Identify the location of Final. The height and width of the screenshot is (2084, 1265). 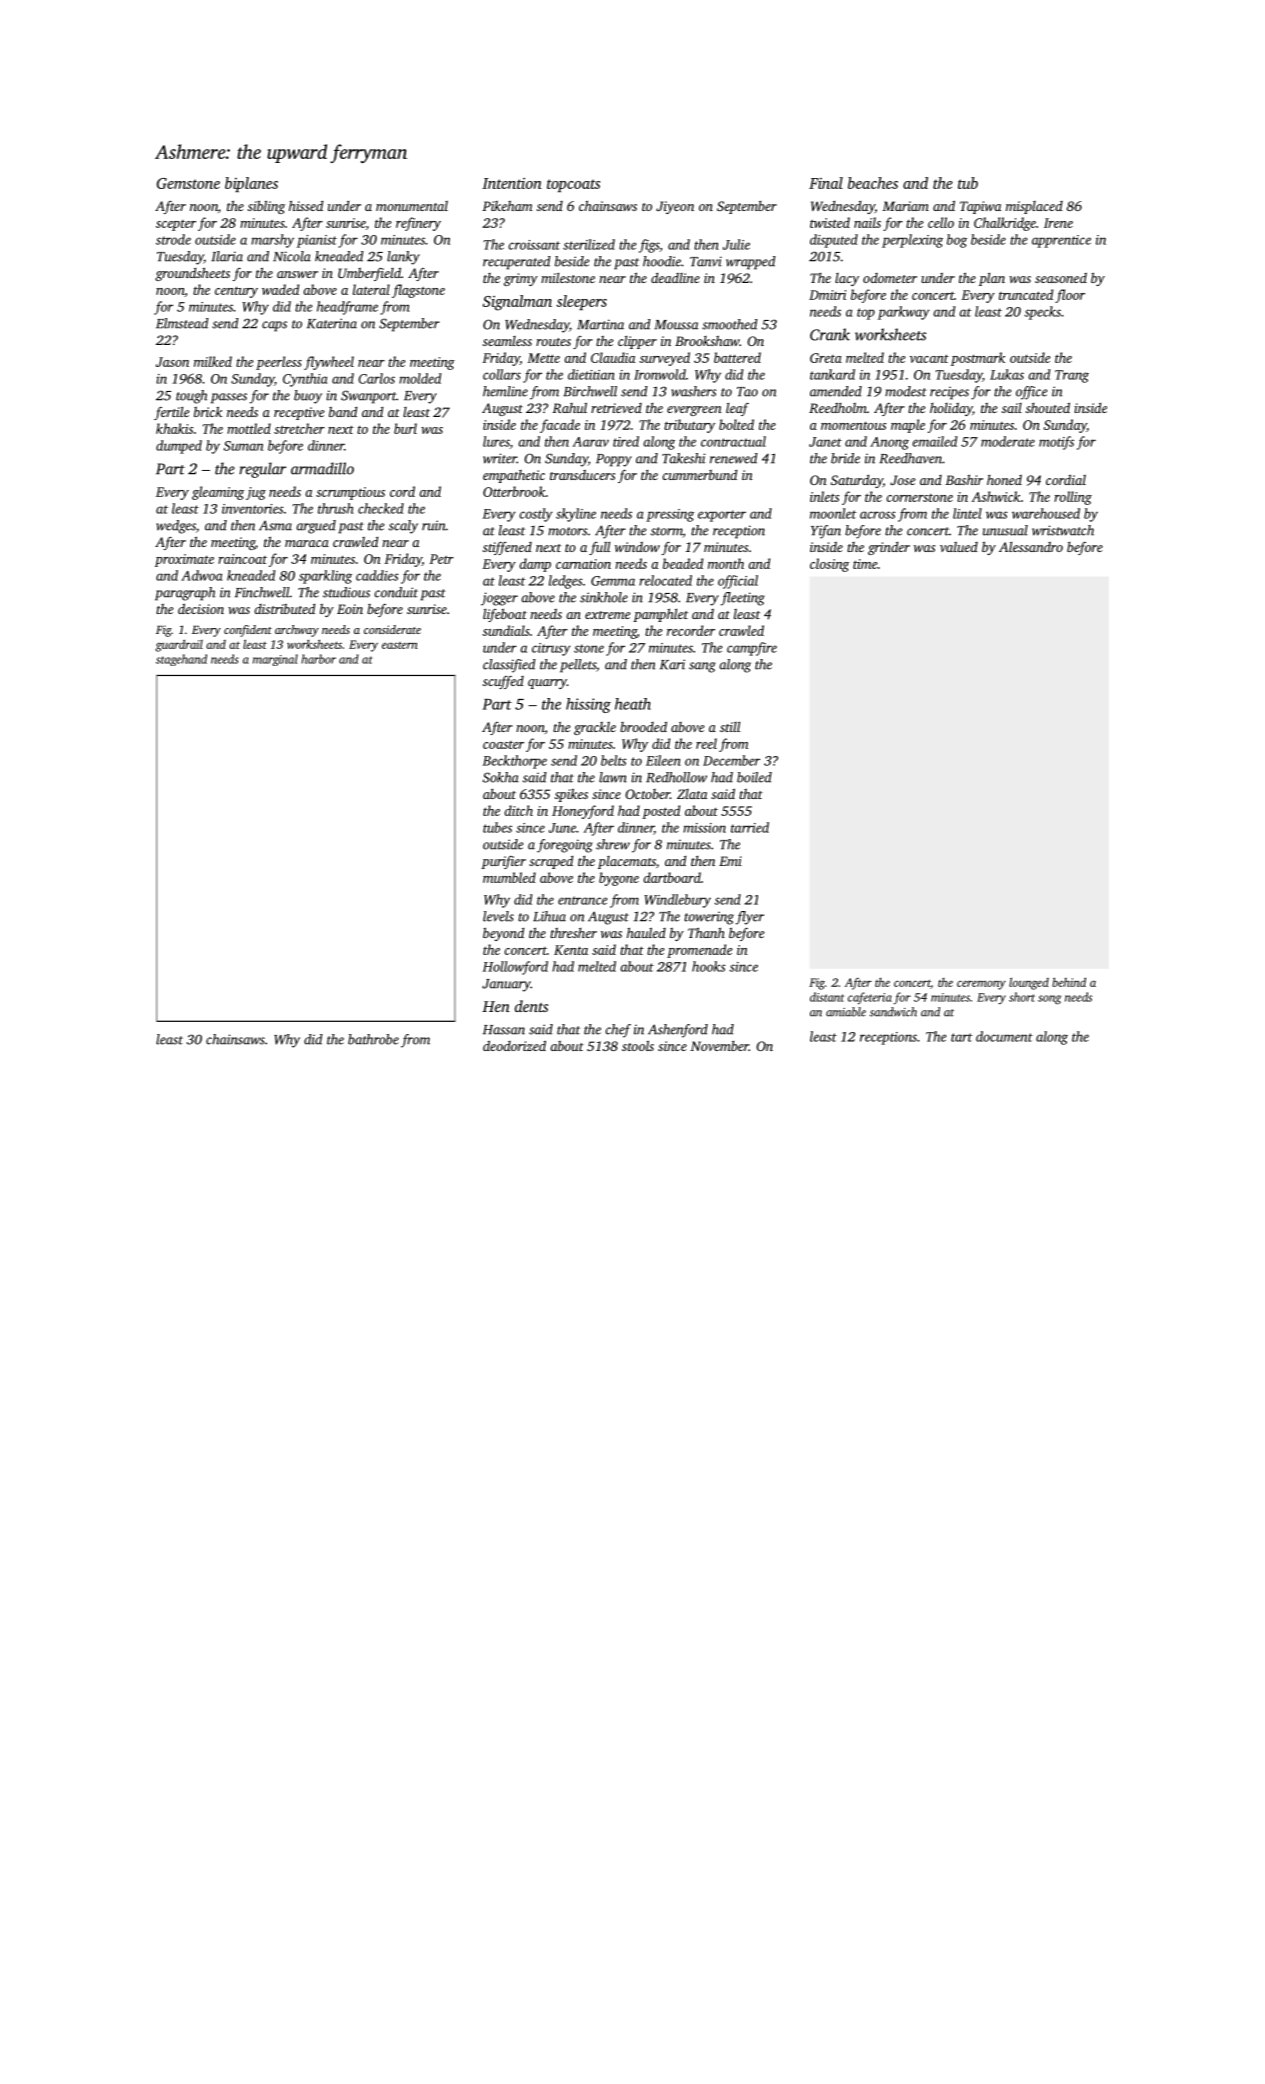
(826, 183).
